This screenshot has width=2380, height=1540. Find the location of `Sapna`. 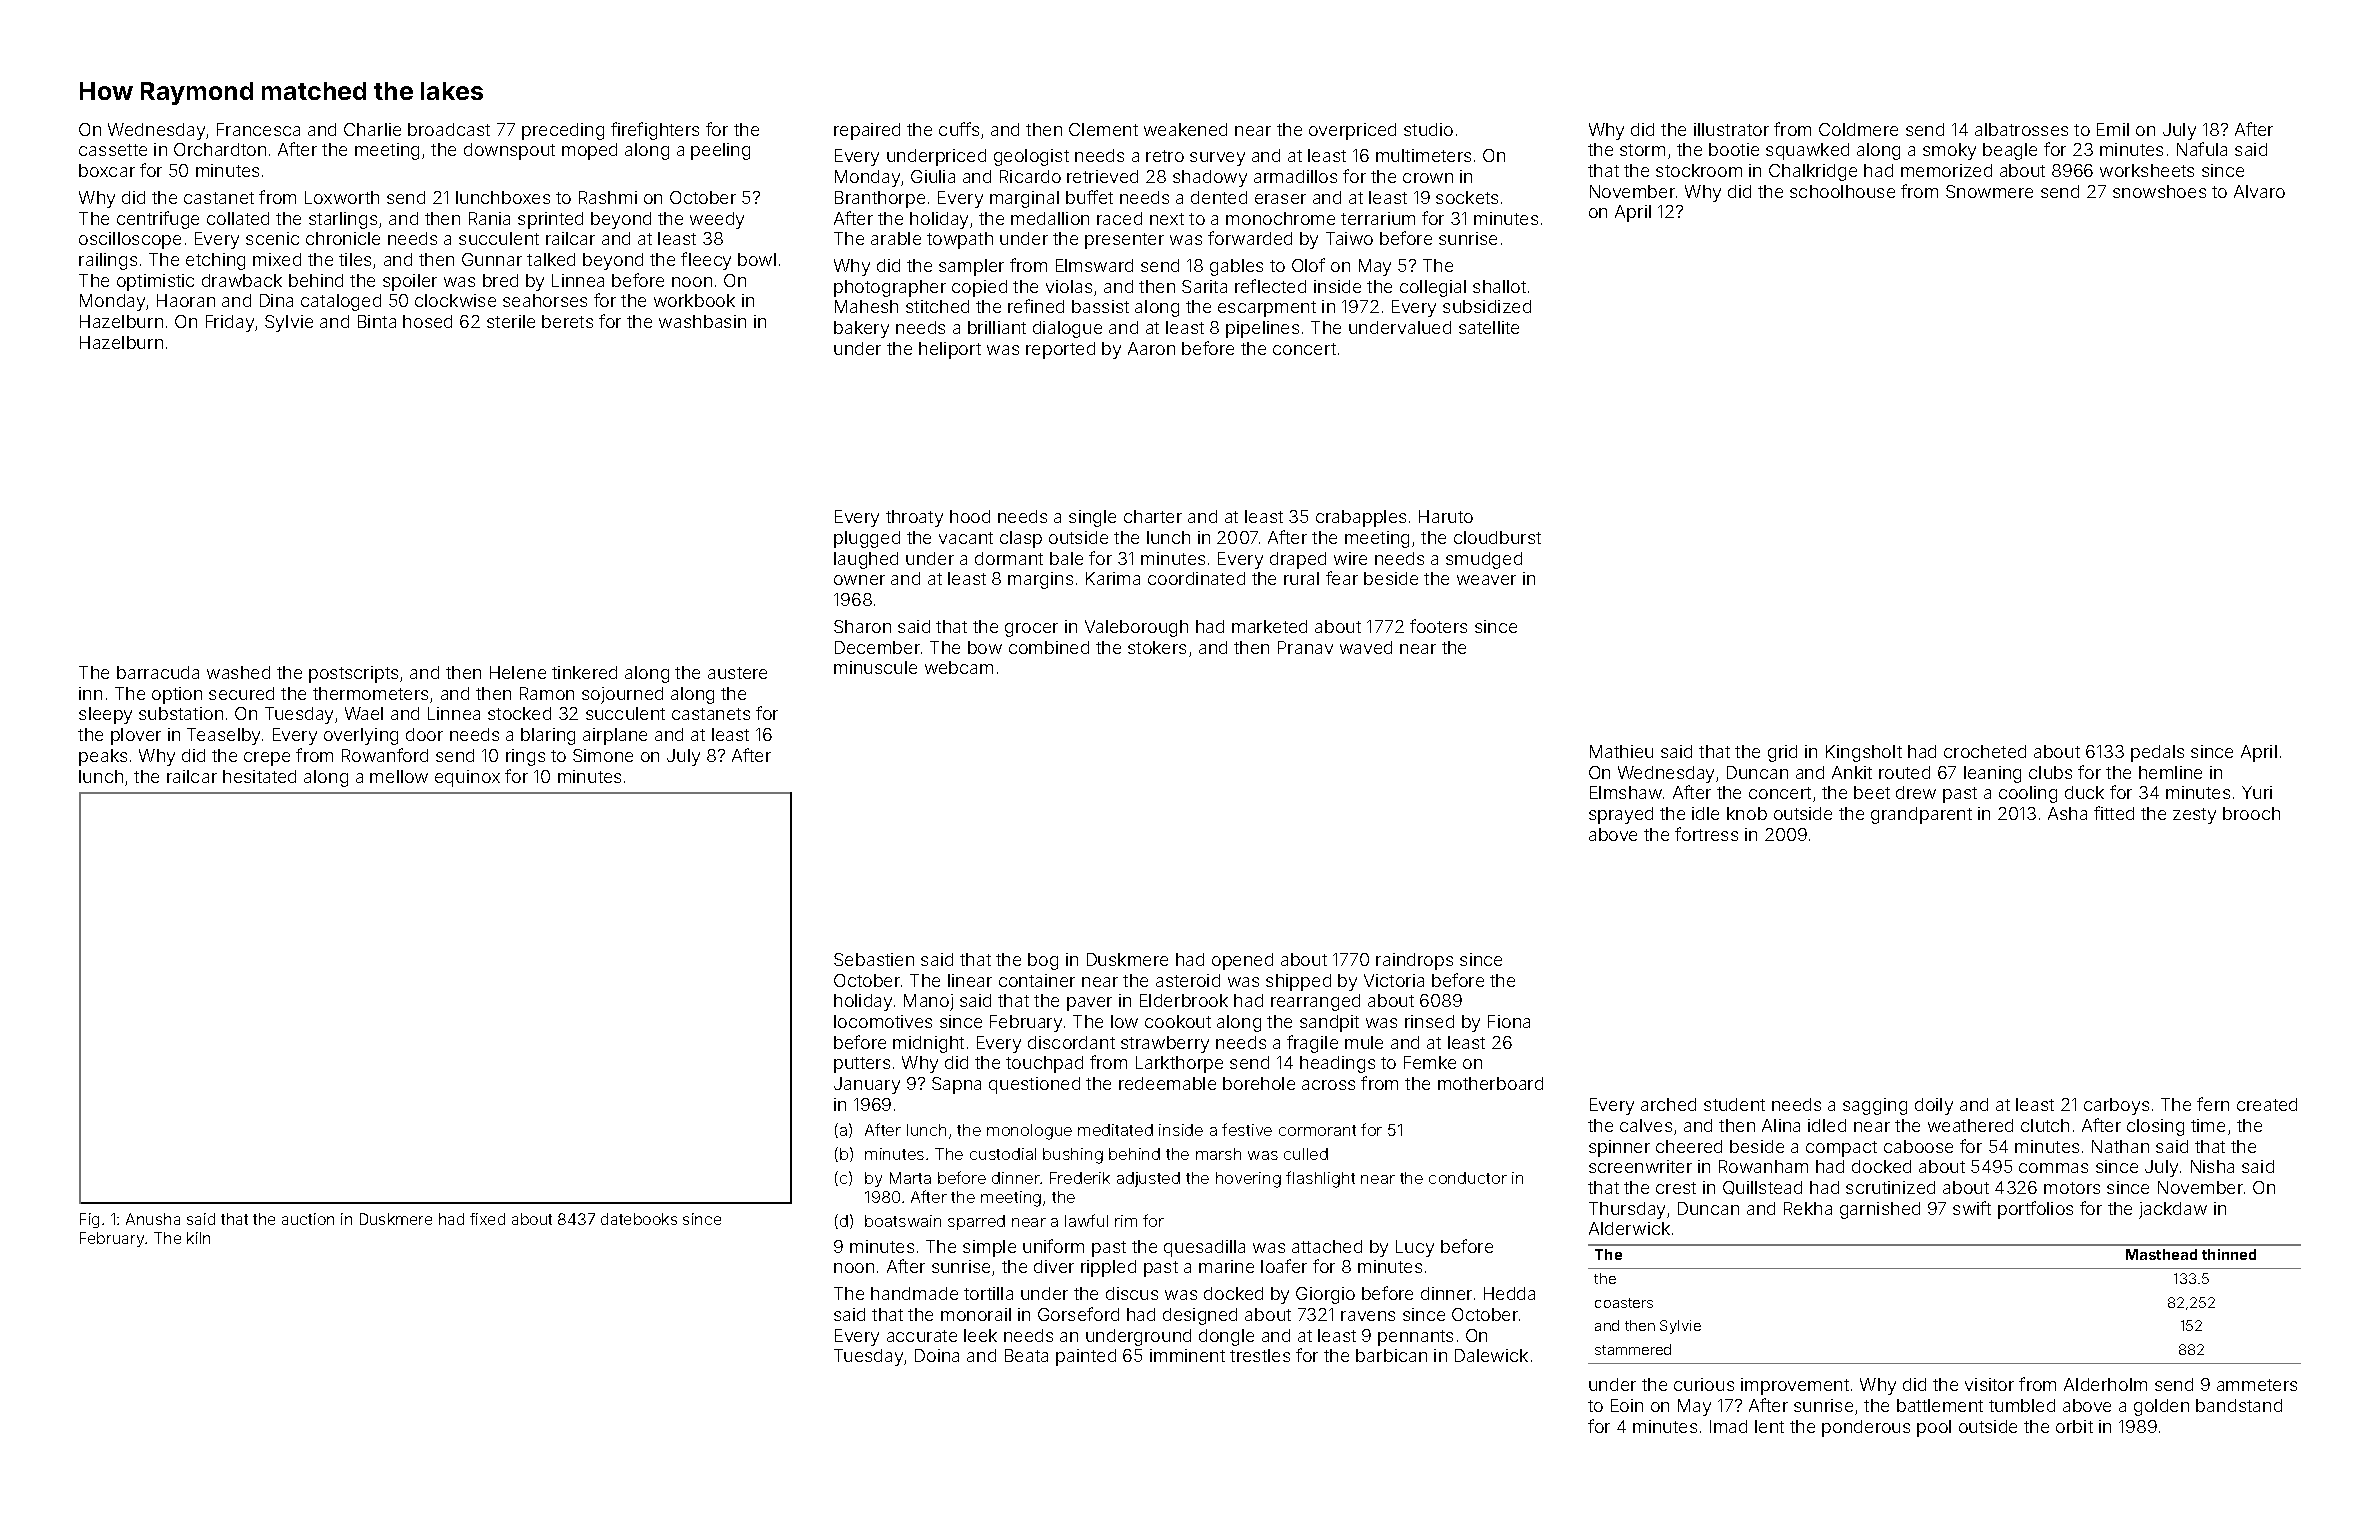

Sapna is located at coordinates (956, 1085).
